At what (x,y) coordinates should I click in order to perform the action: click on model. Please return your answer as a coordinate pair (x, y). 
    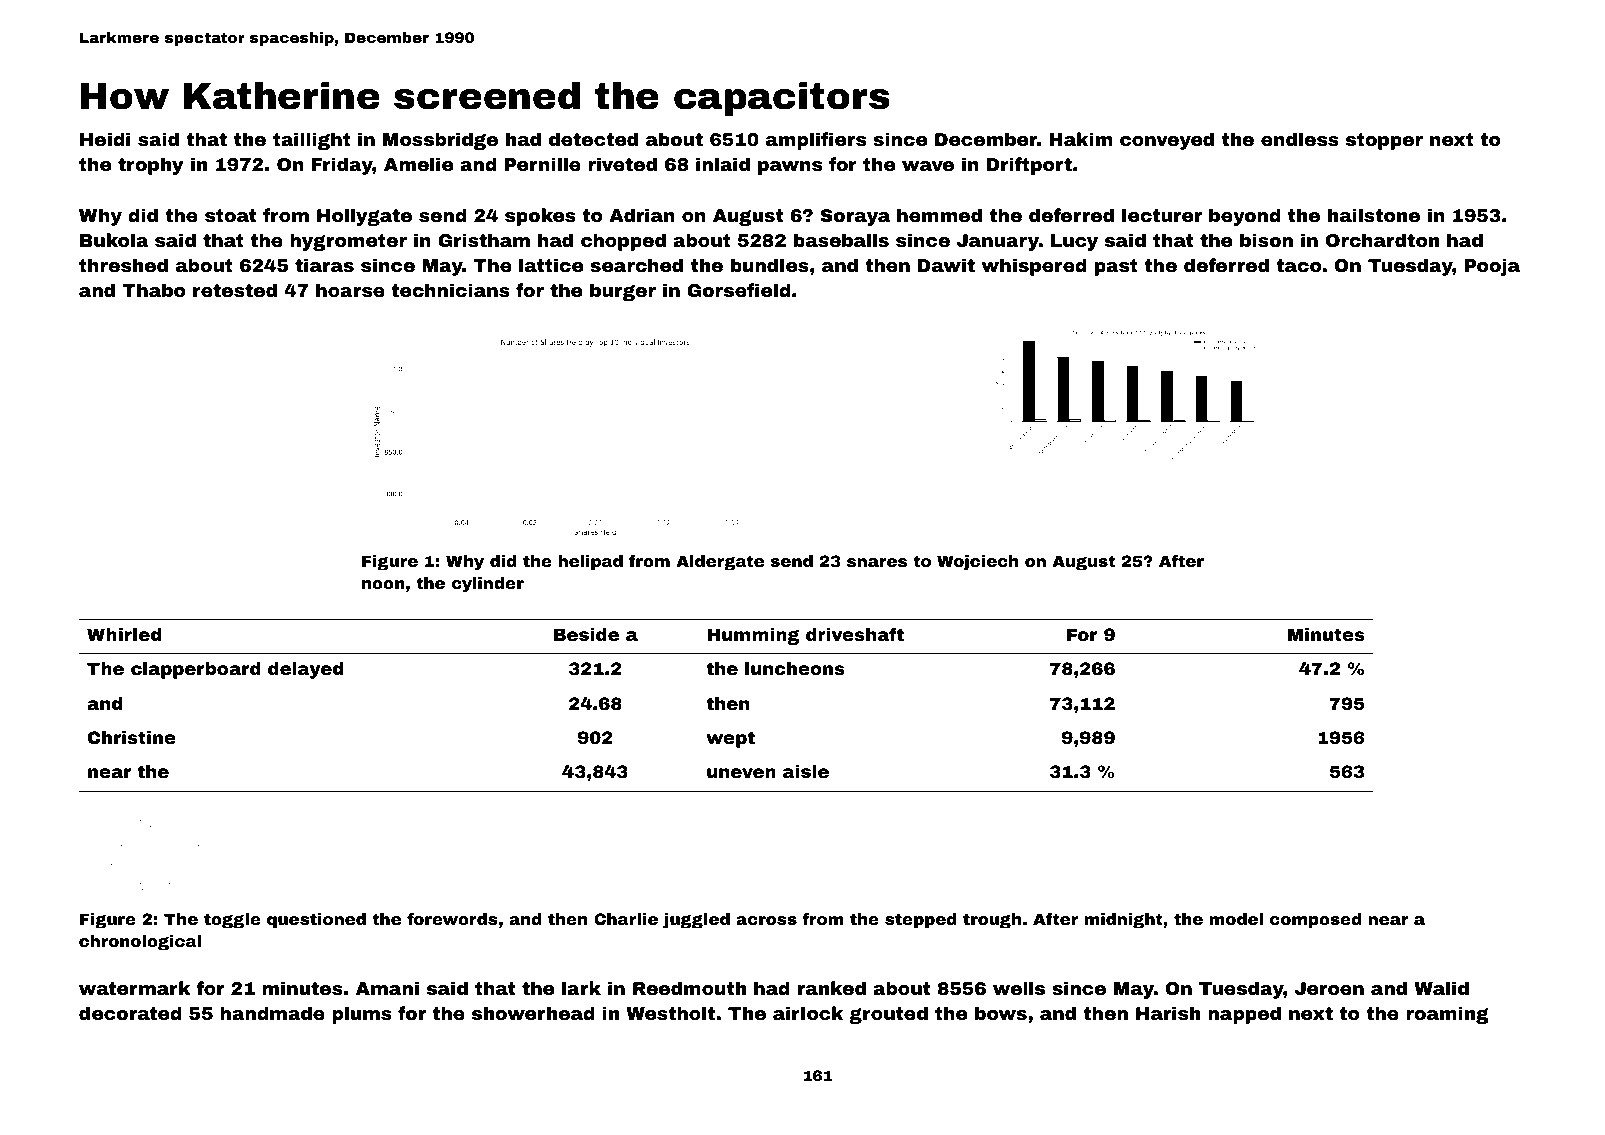
    Looking at the image, I should click on (1236, 919).
